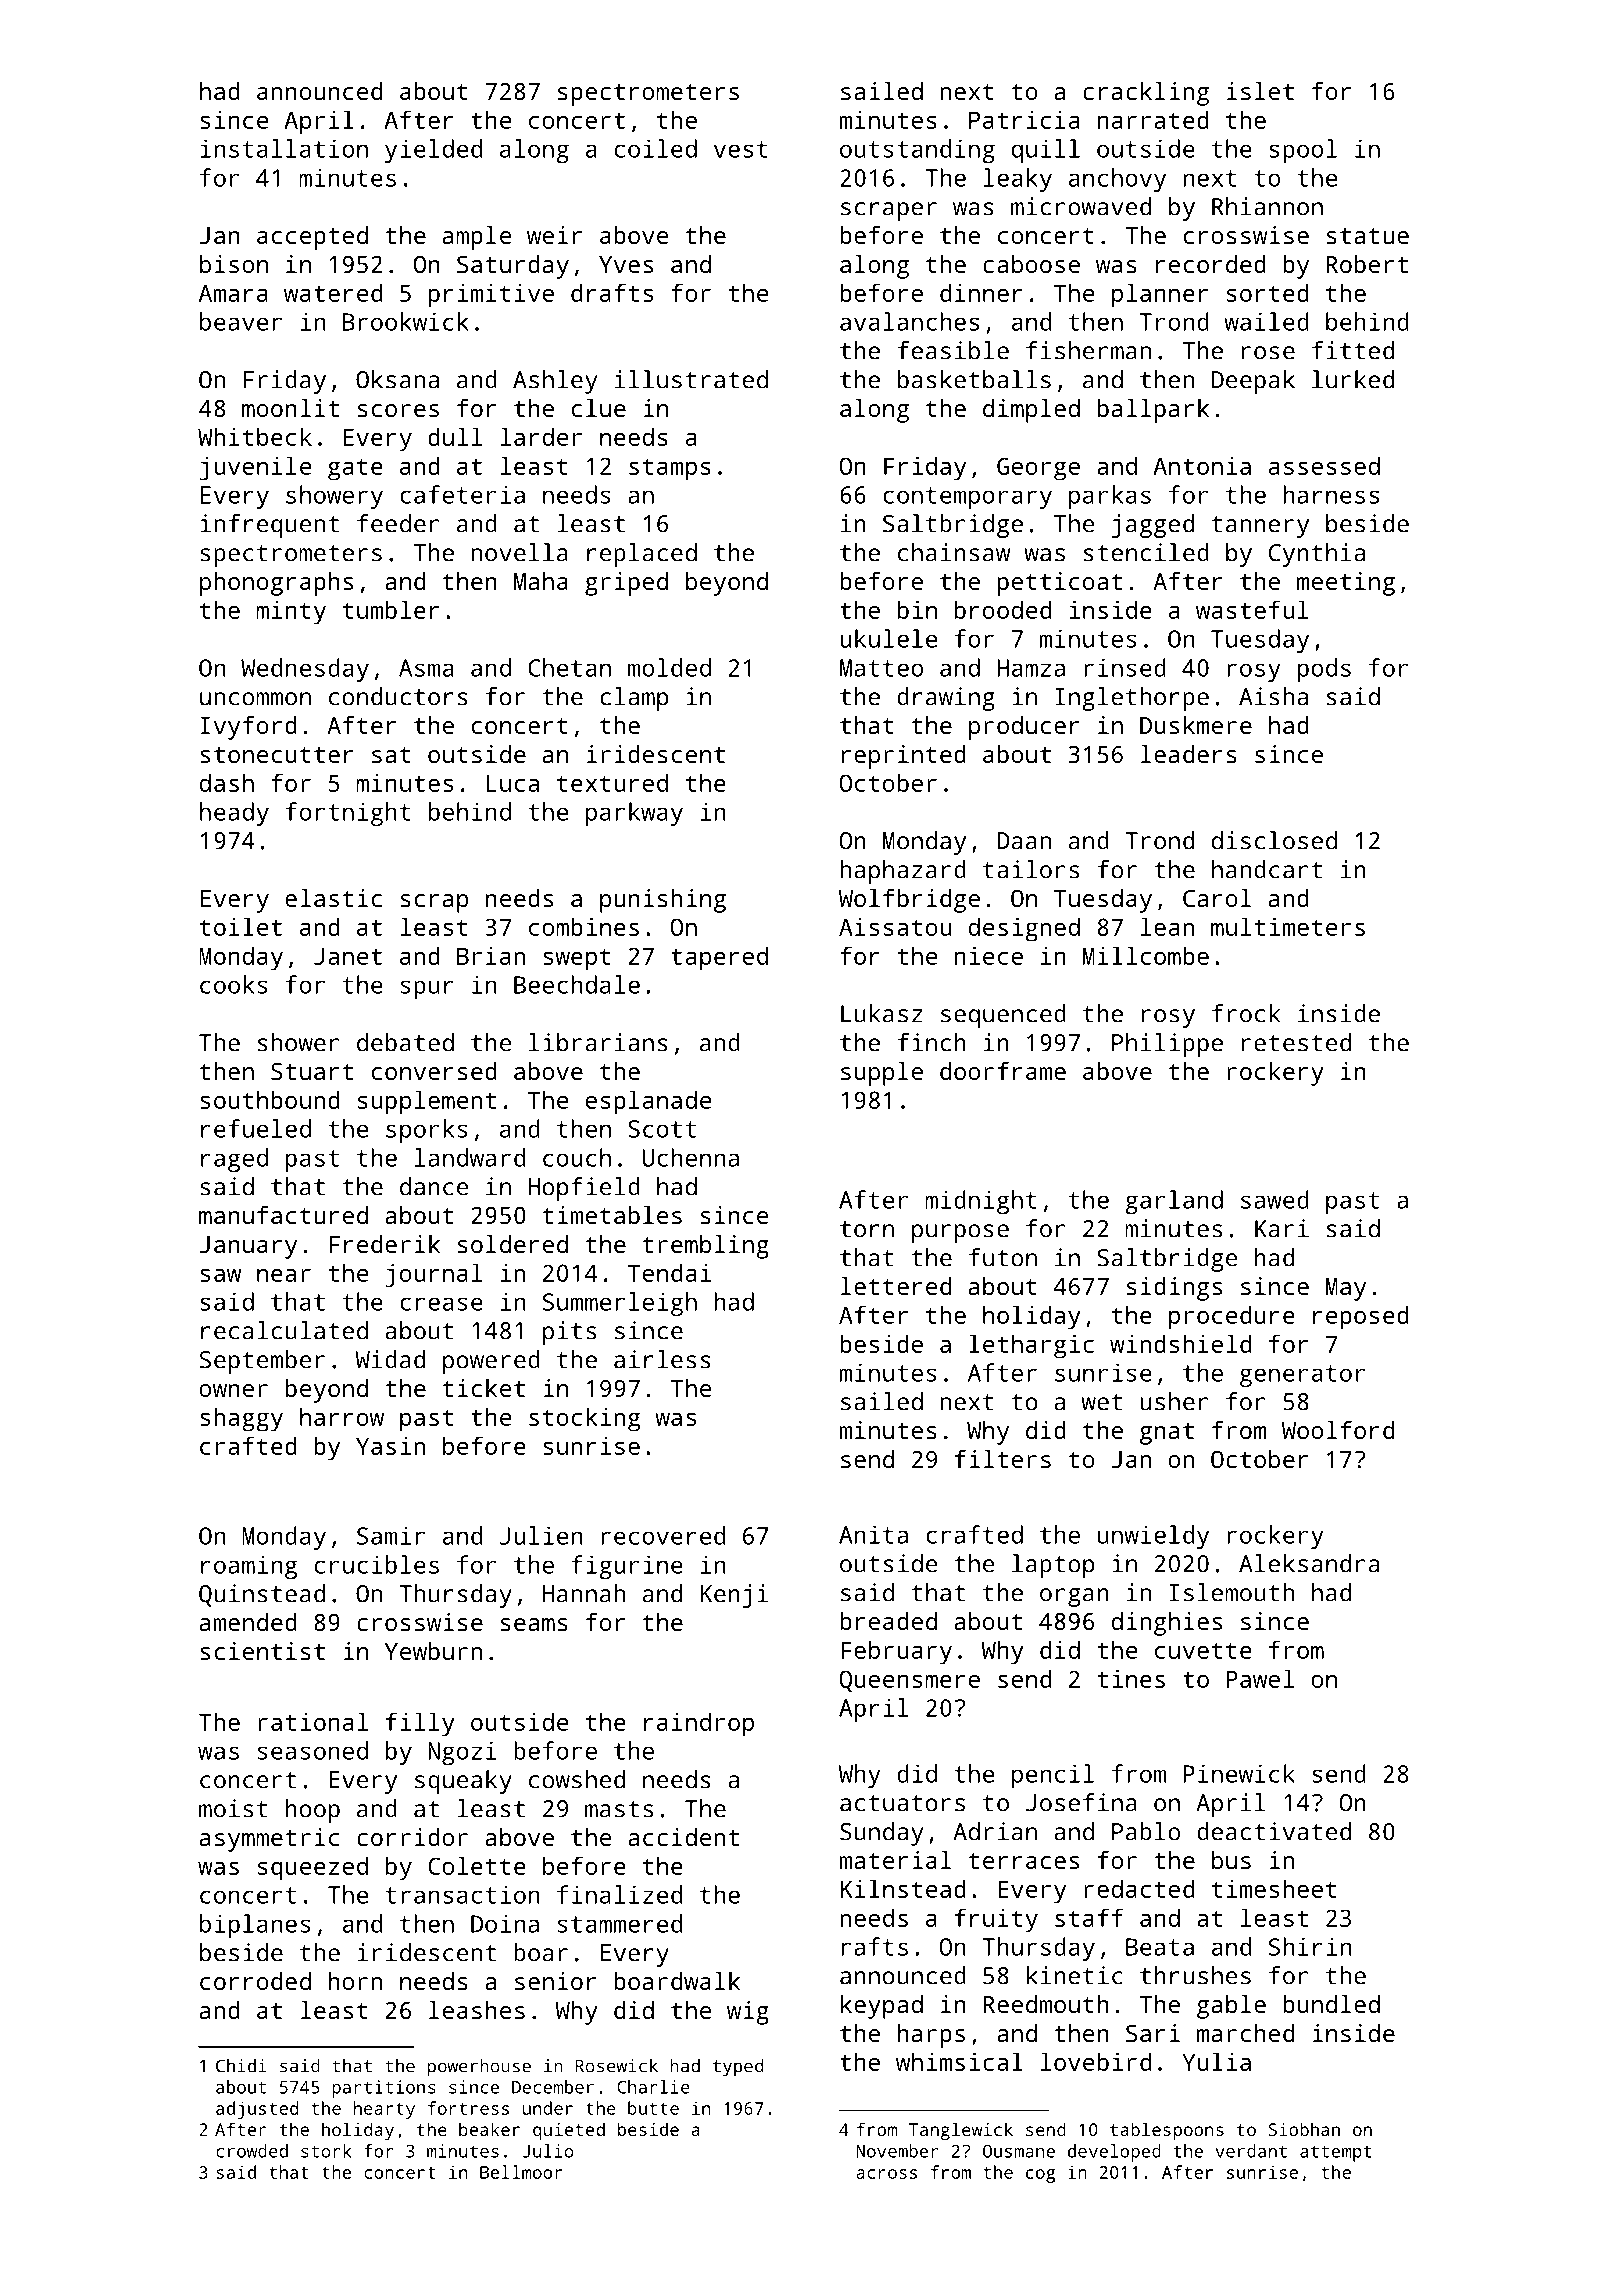 The image size is (1620, 2292). Describe the element at coordinates (1146, 94) in the page. I see `crackling` at that location.
